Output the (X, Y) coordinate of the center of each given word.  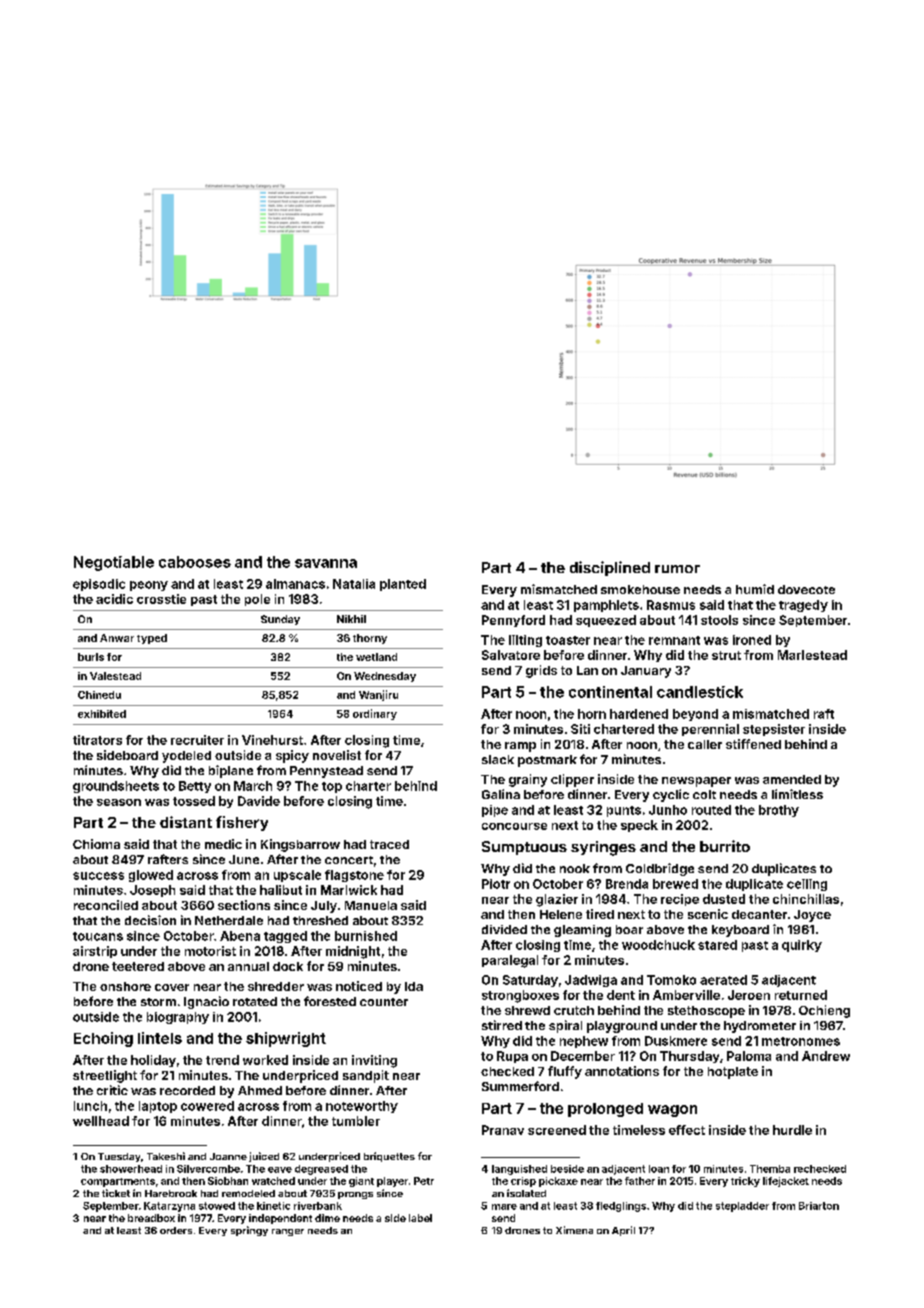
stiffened (753, 744)
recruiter (197, 740)
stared (717, 945)
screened (557, 1130)
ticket (116, 1193)
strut (726, 655)
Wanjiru (378, 695)
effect (687, 1130)
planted (403, 585)
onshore (125, 986)
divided (504, 929)
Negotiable (114, 563)
